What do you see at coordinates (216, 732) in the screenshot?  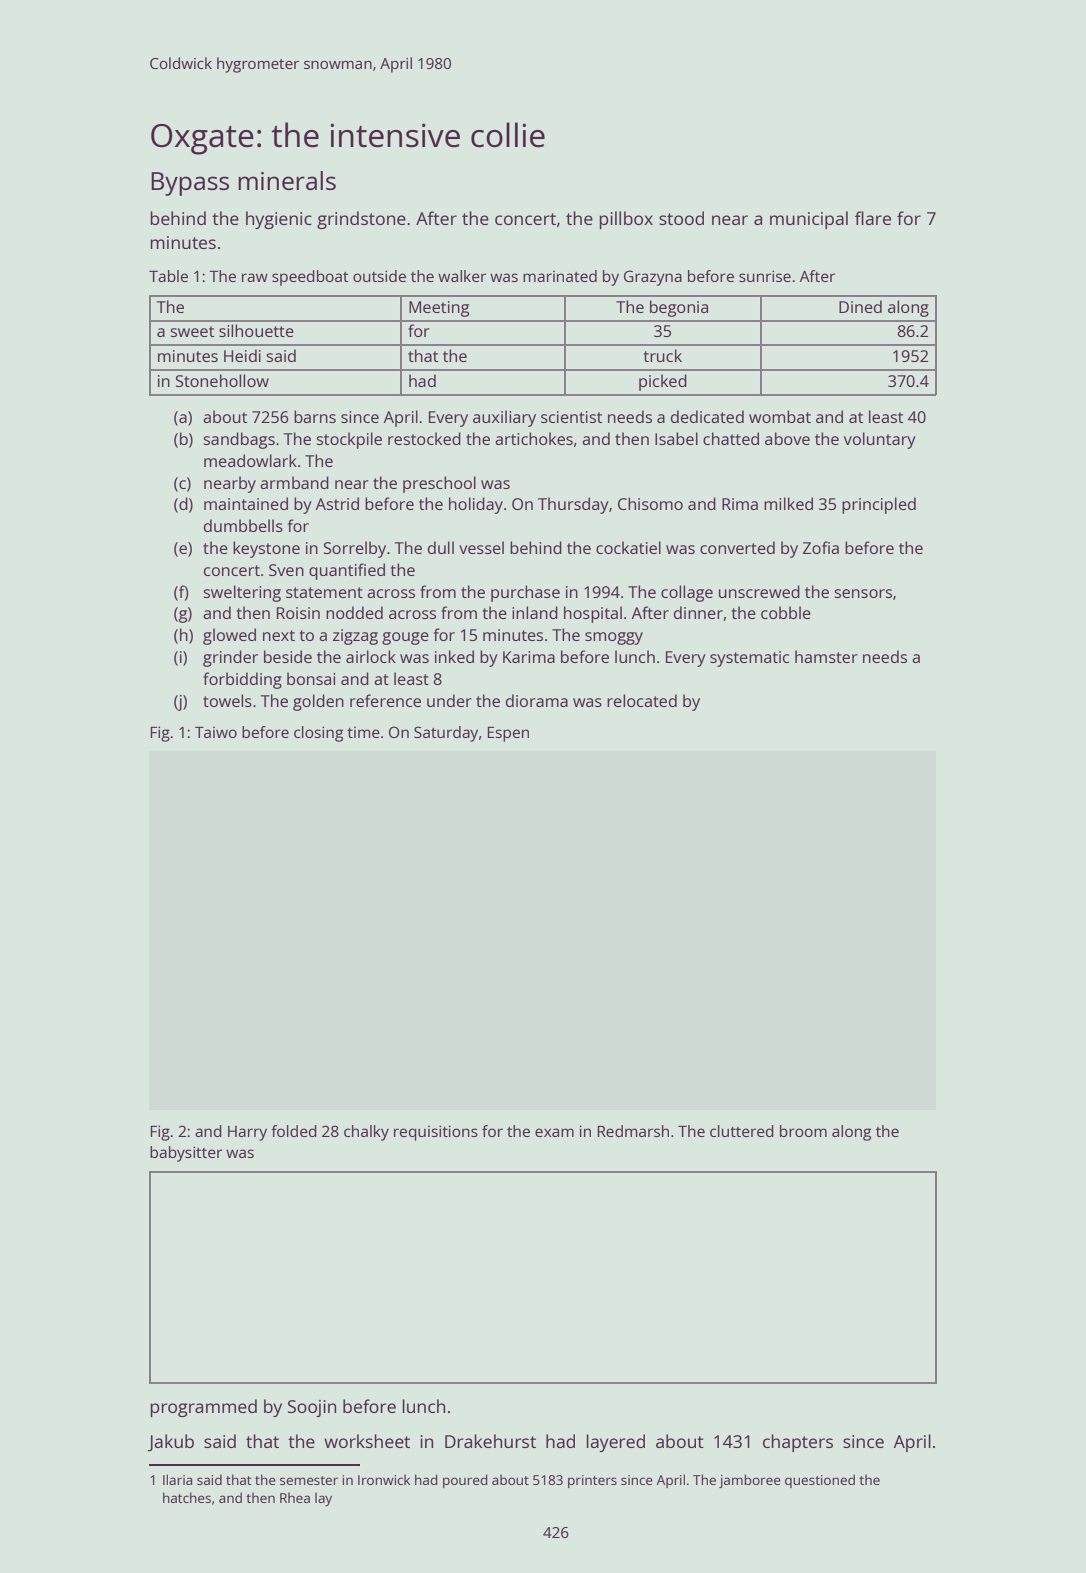 I see `Taiwo` at bounding box center [216, 732].
